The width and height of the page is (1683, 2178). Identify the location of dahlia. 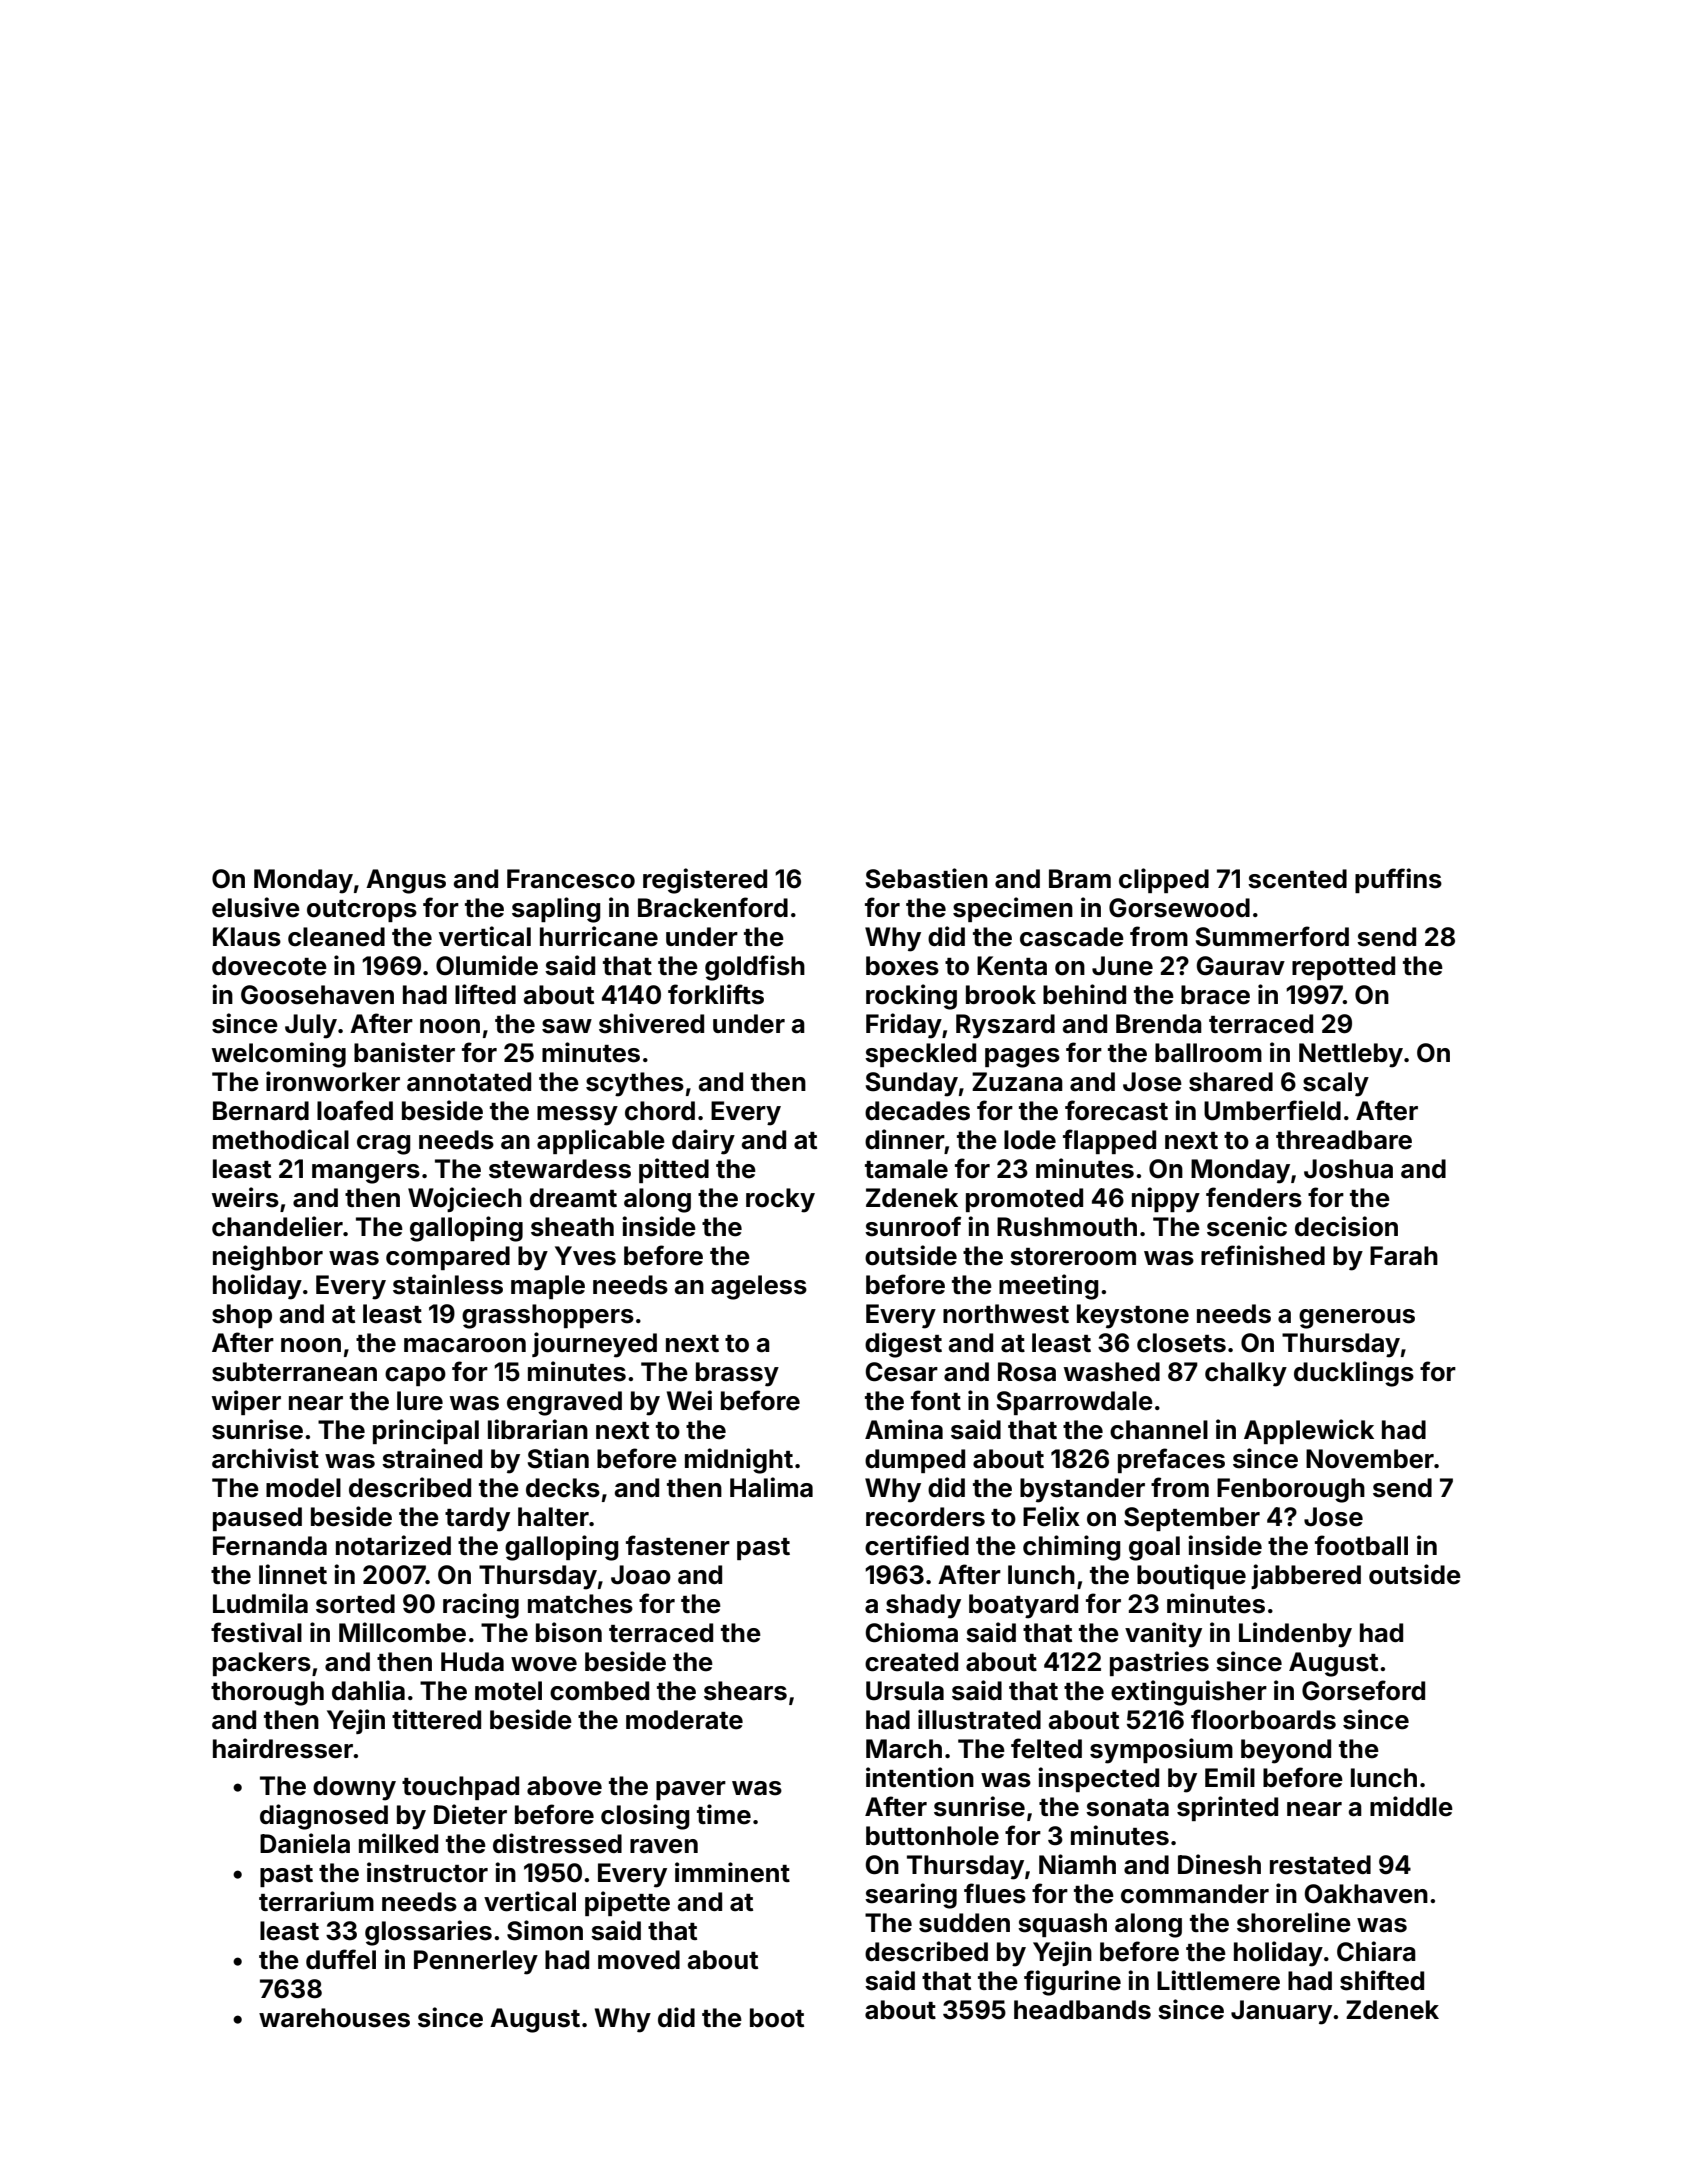
(368, 1690).
